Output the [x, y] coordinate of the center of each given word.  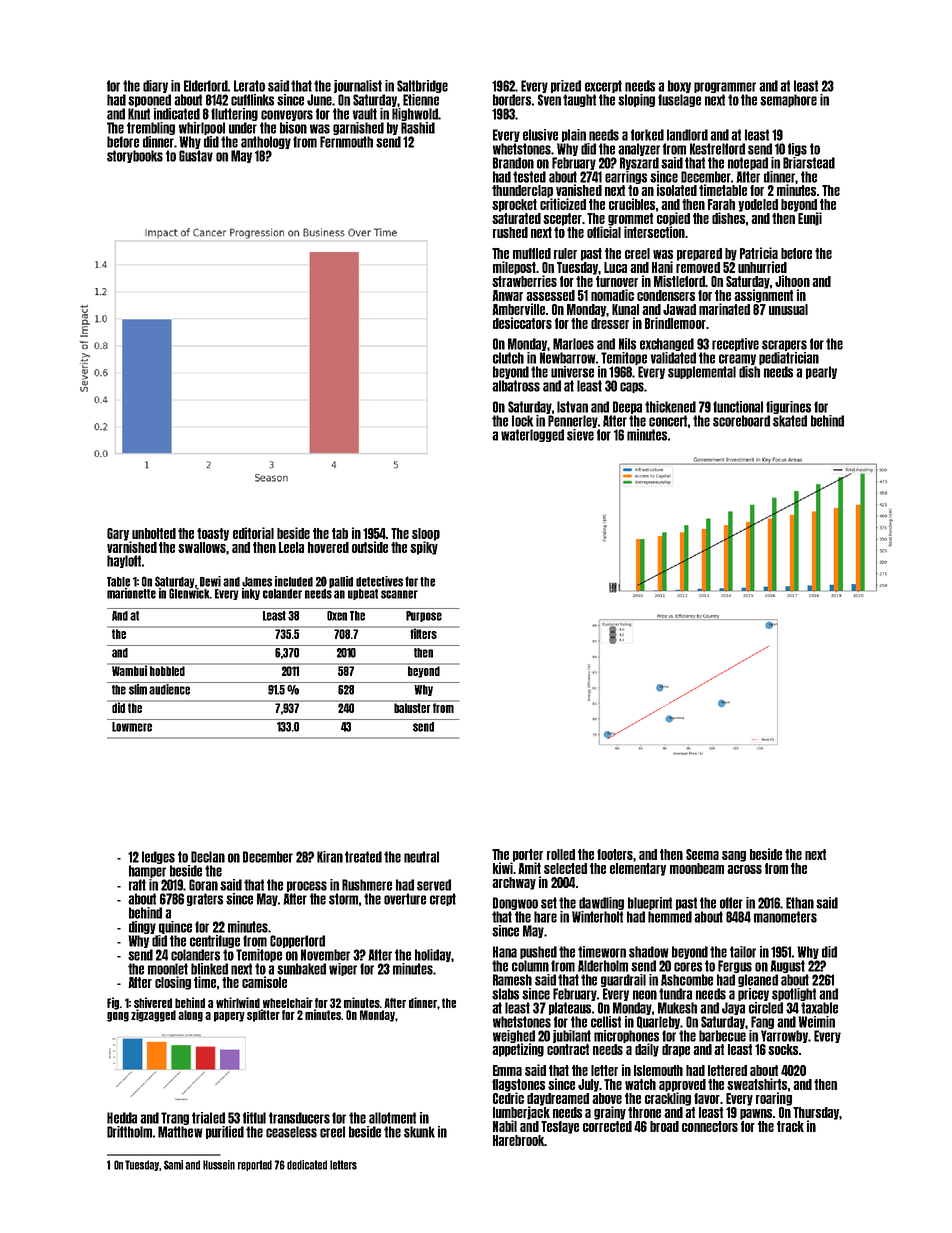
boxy [679, 86]
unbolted [154, 533]
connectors [710, 1126]
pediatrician [789, 358]
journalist [358, 86]
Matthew [180, 1132]
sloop [426, 534]
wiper [343, 969]
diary [155, 86]
